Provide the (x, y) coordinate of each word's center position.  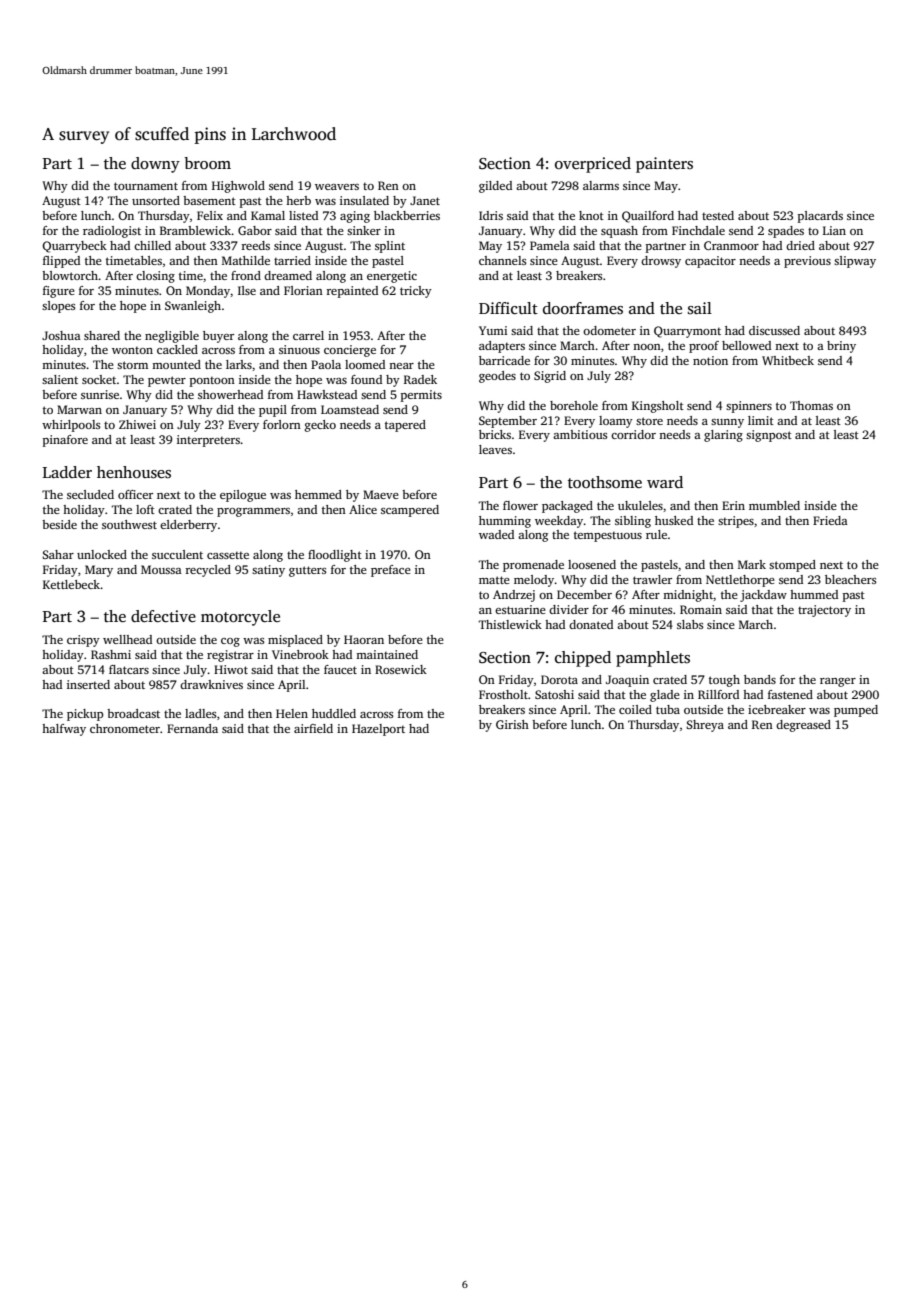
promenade (533, 566)
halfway (64, 730)
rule (656, 534)
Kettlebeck (71, 584)
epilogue (243, 496)
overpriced (593, 165)
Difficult (508, 308)
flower (520, 505)
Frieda (830, 520)
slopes (58, 307)
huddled (334, 713)
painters (664, 165)
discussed (774, 330)
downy (155, 165)
